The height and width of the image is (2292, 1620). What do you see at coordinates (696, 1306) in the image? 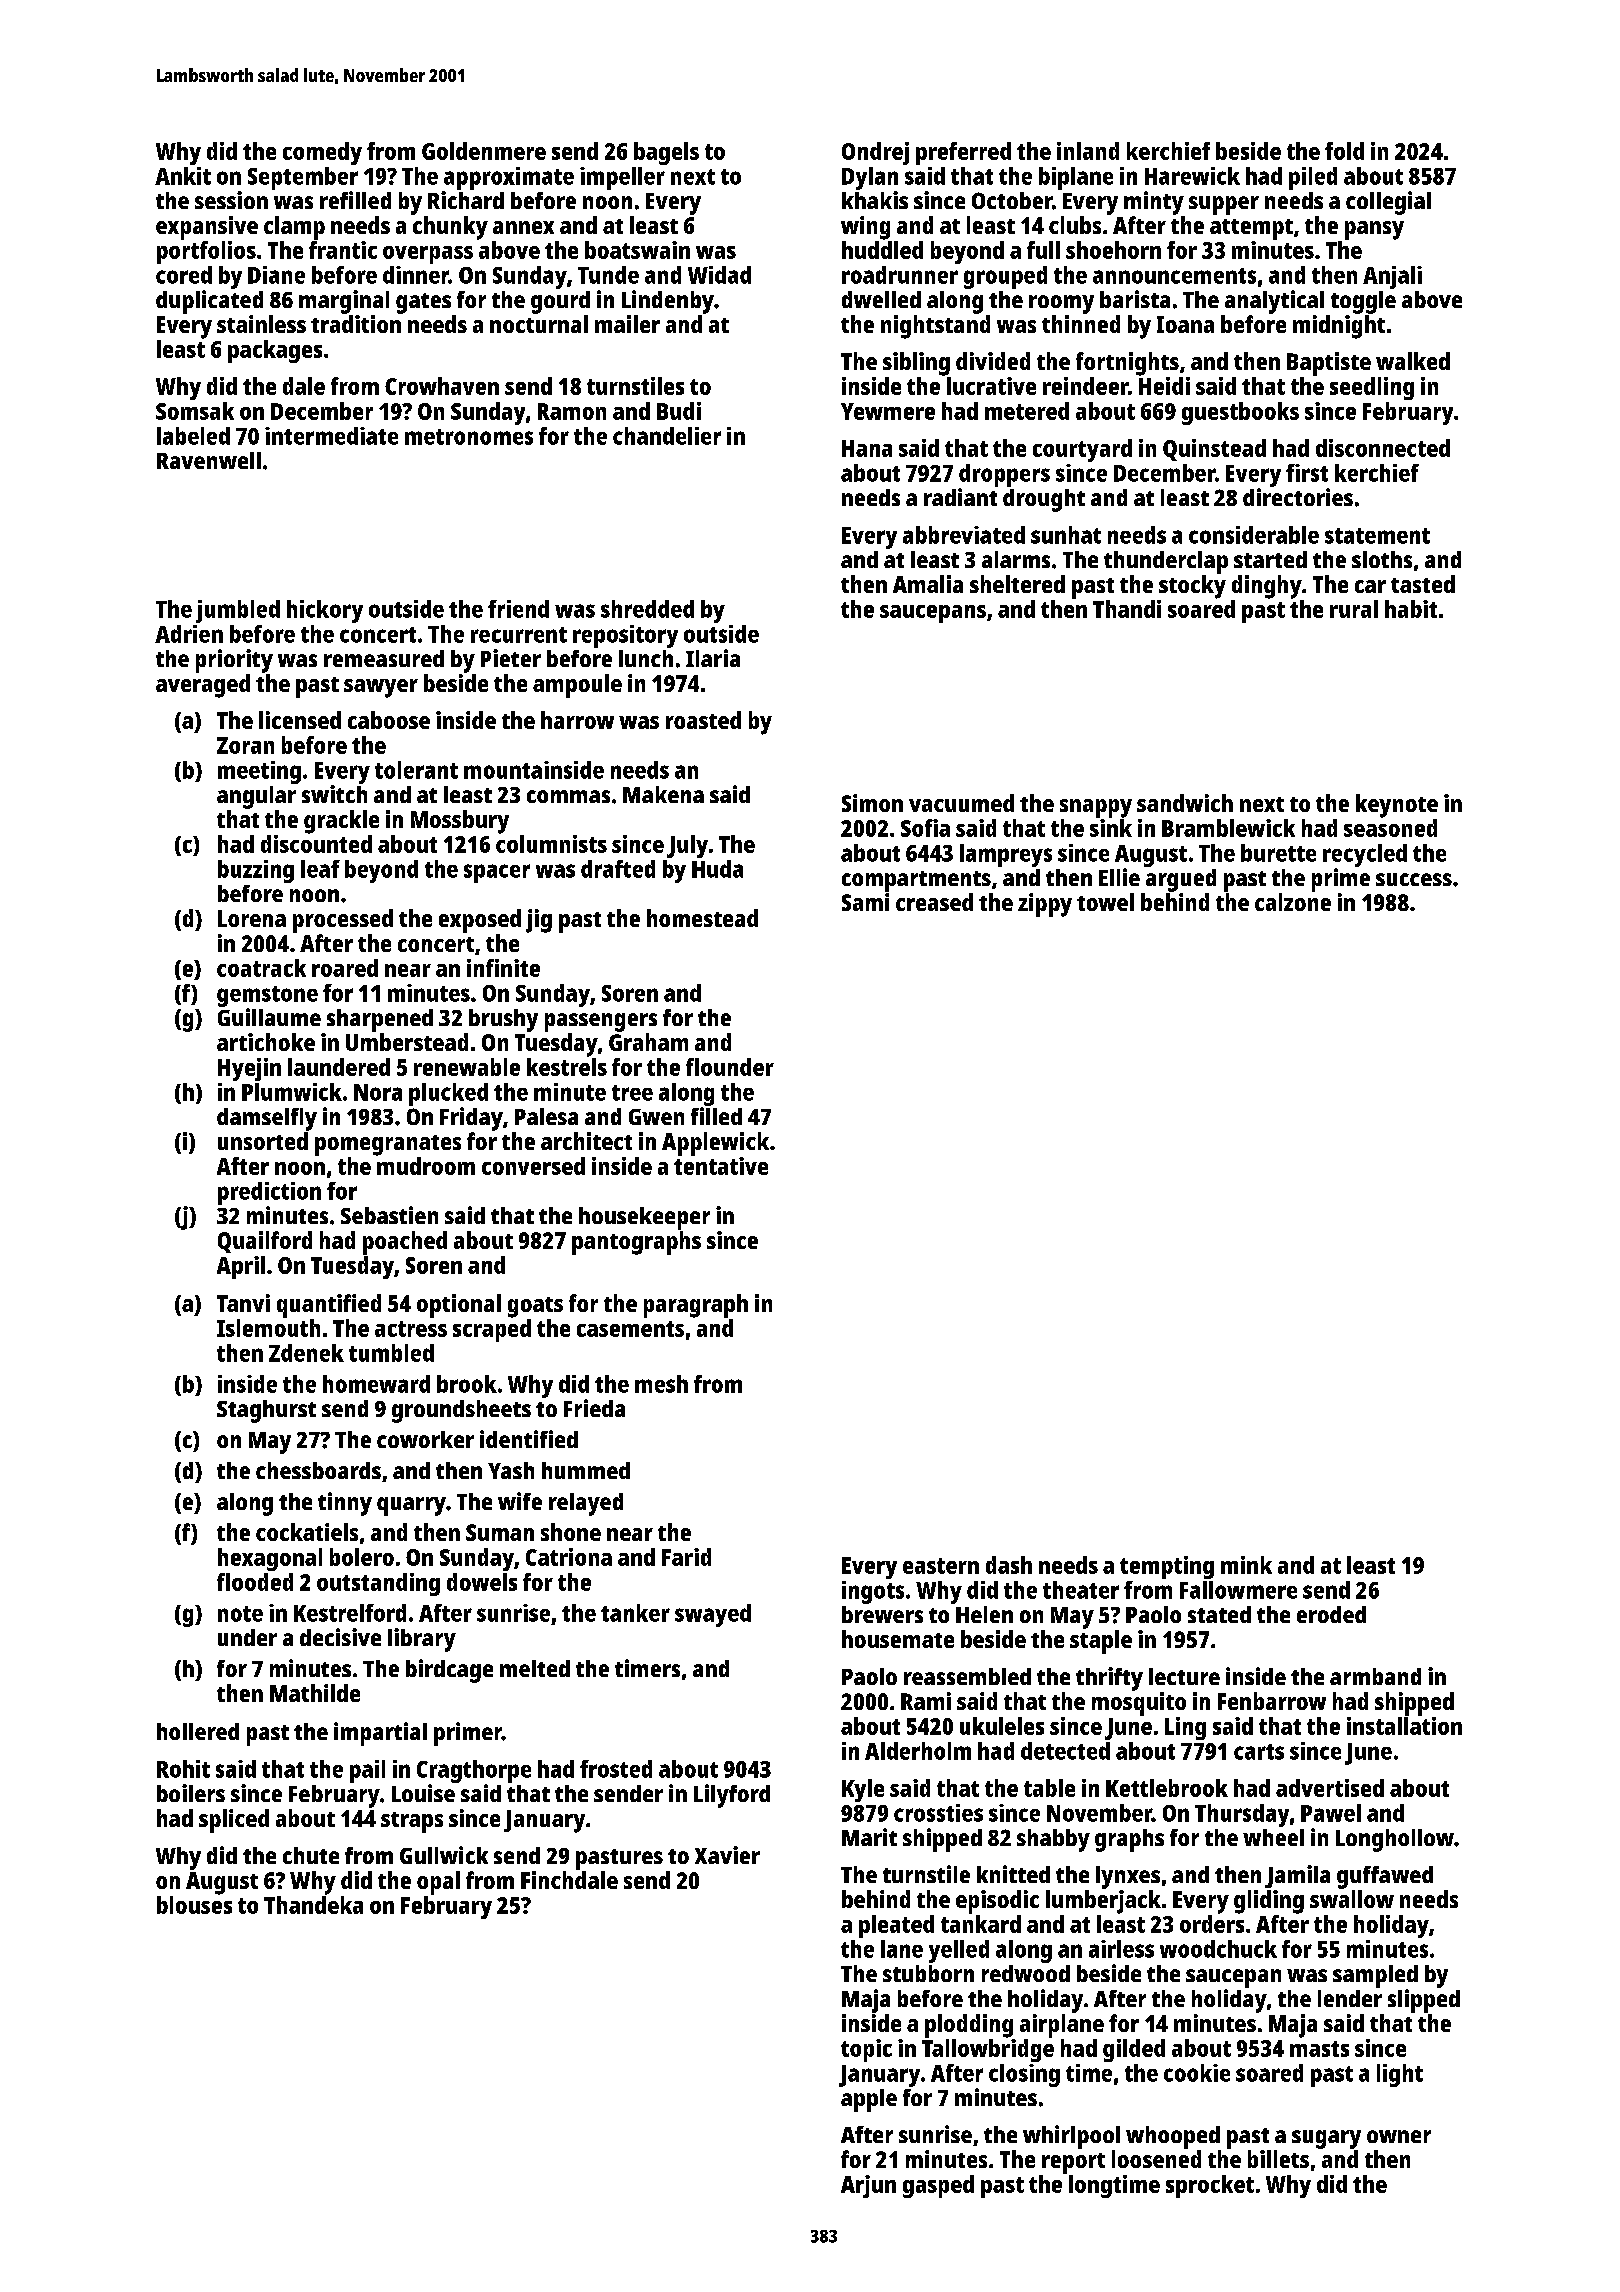
I see `paragraph` at bounding box center [696, 1306].
